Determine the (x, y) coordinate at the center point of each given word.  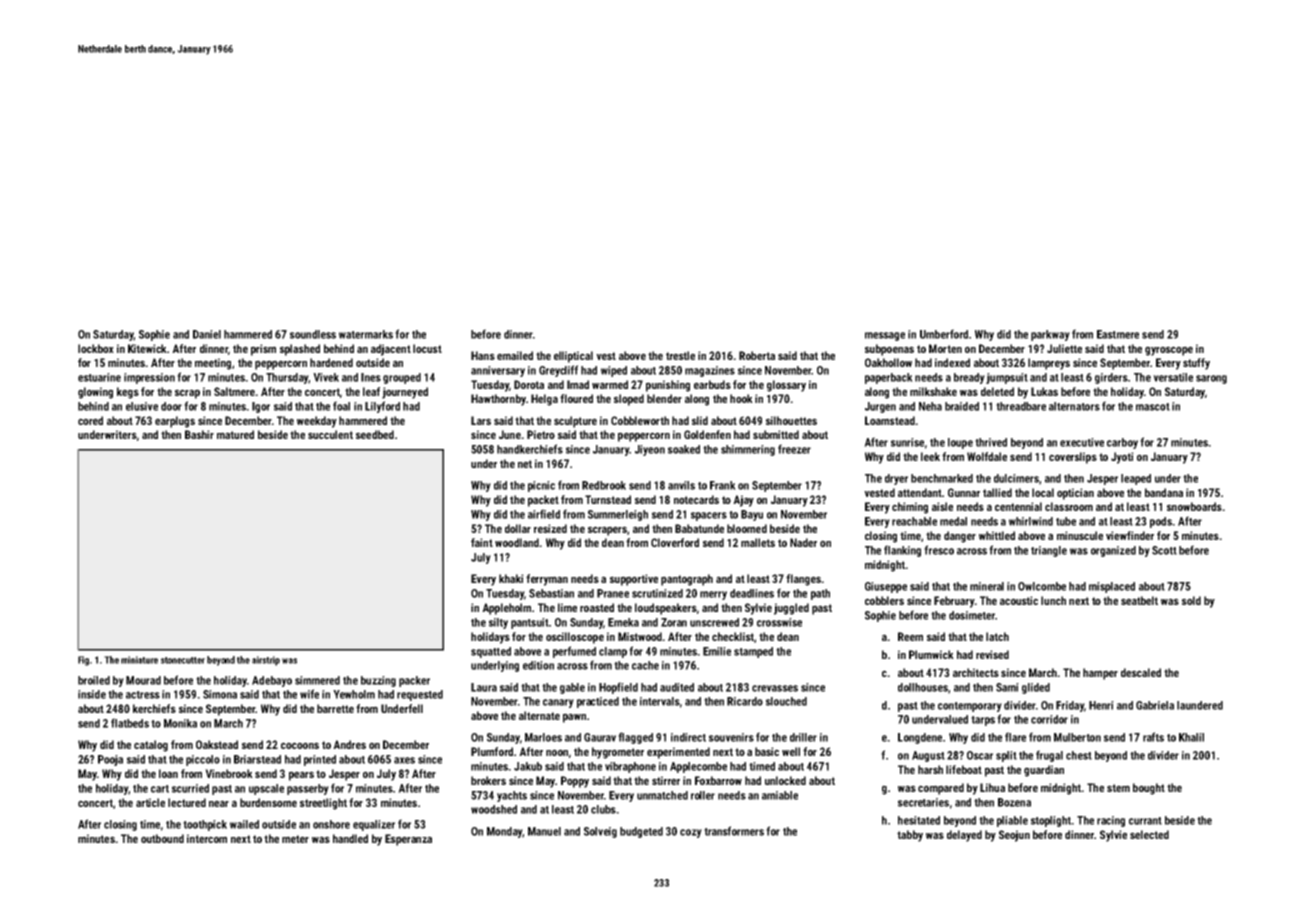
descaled (1141, 672)
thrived (991, 442)
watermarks (366, 334)
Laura (484, 687)
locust (427, 348)
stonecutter (183, 660)
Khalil (1191, 737)
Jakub (528, 766)
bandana (1164, 492)
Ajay (743, 501)
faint (482, 542)
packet (543, 501)
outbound (162, 838)
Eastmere (1118, 334)
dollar (518, 528)
